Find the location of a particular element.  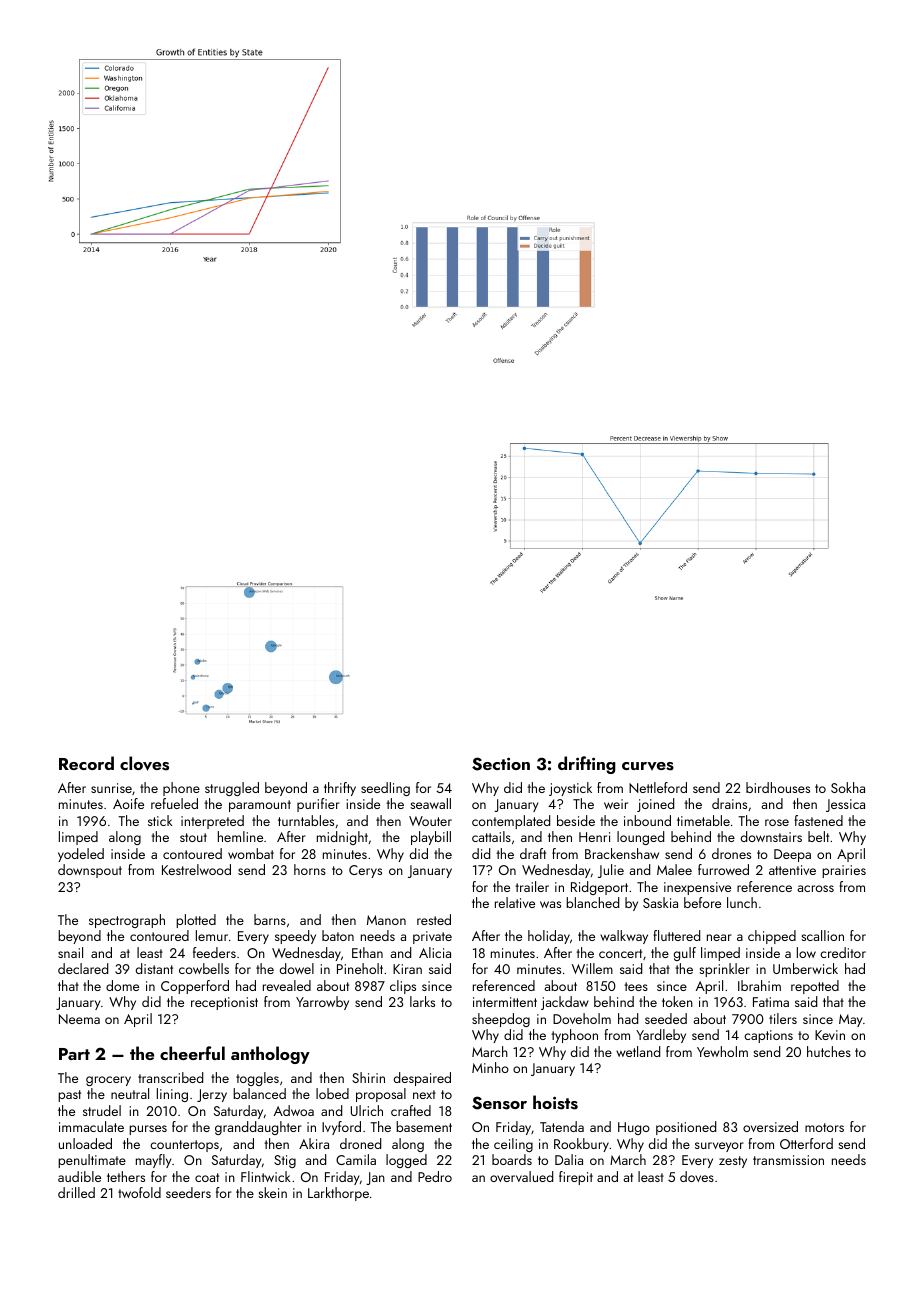

near is located at coordinates (719, 937).
